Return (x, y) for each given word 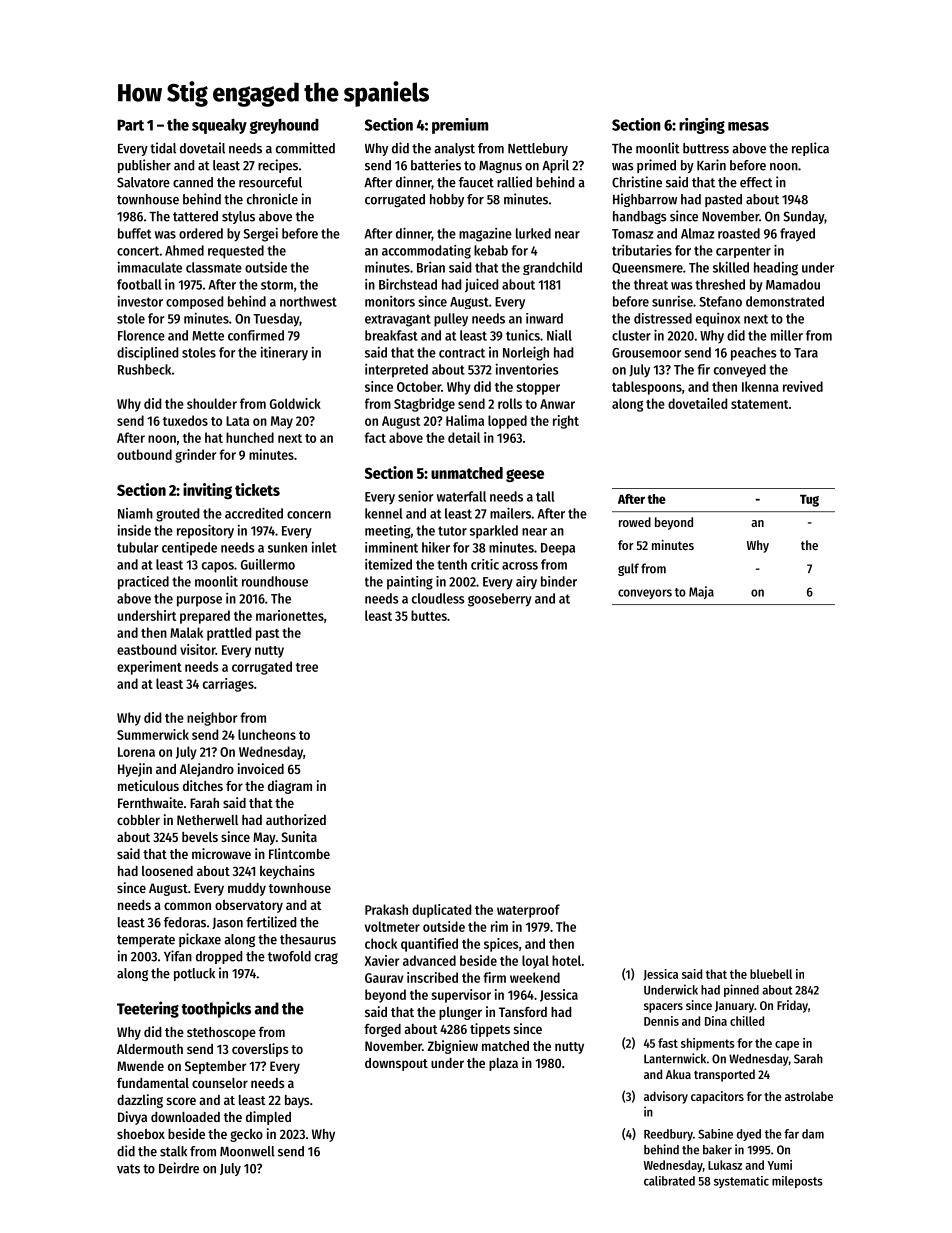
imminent (391, 547)
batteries (436, 165)
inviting (207, 491)
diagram (290, 787)
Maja (701, 592)
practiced (143, 583)
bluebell (771, 974)
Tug (809, 501)
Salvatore (143, 182)
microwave (221, 853)
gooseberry (500, 600)
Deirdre (179, 1168)
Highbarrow (645, 200)
